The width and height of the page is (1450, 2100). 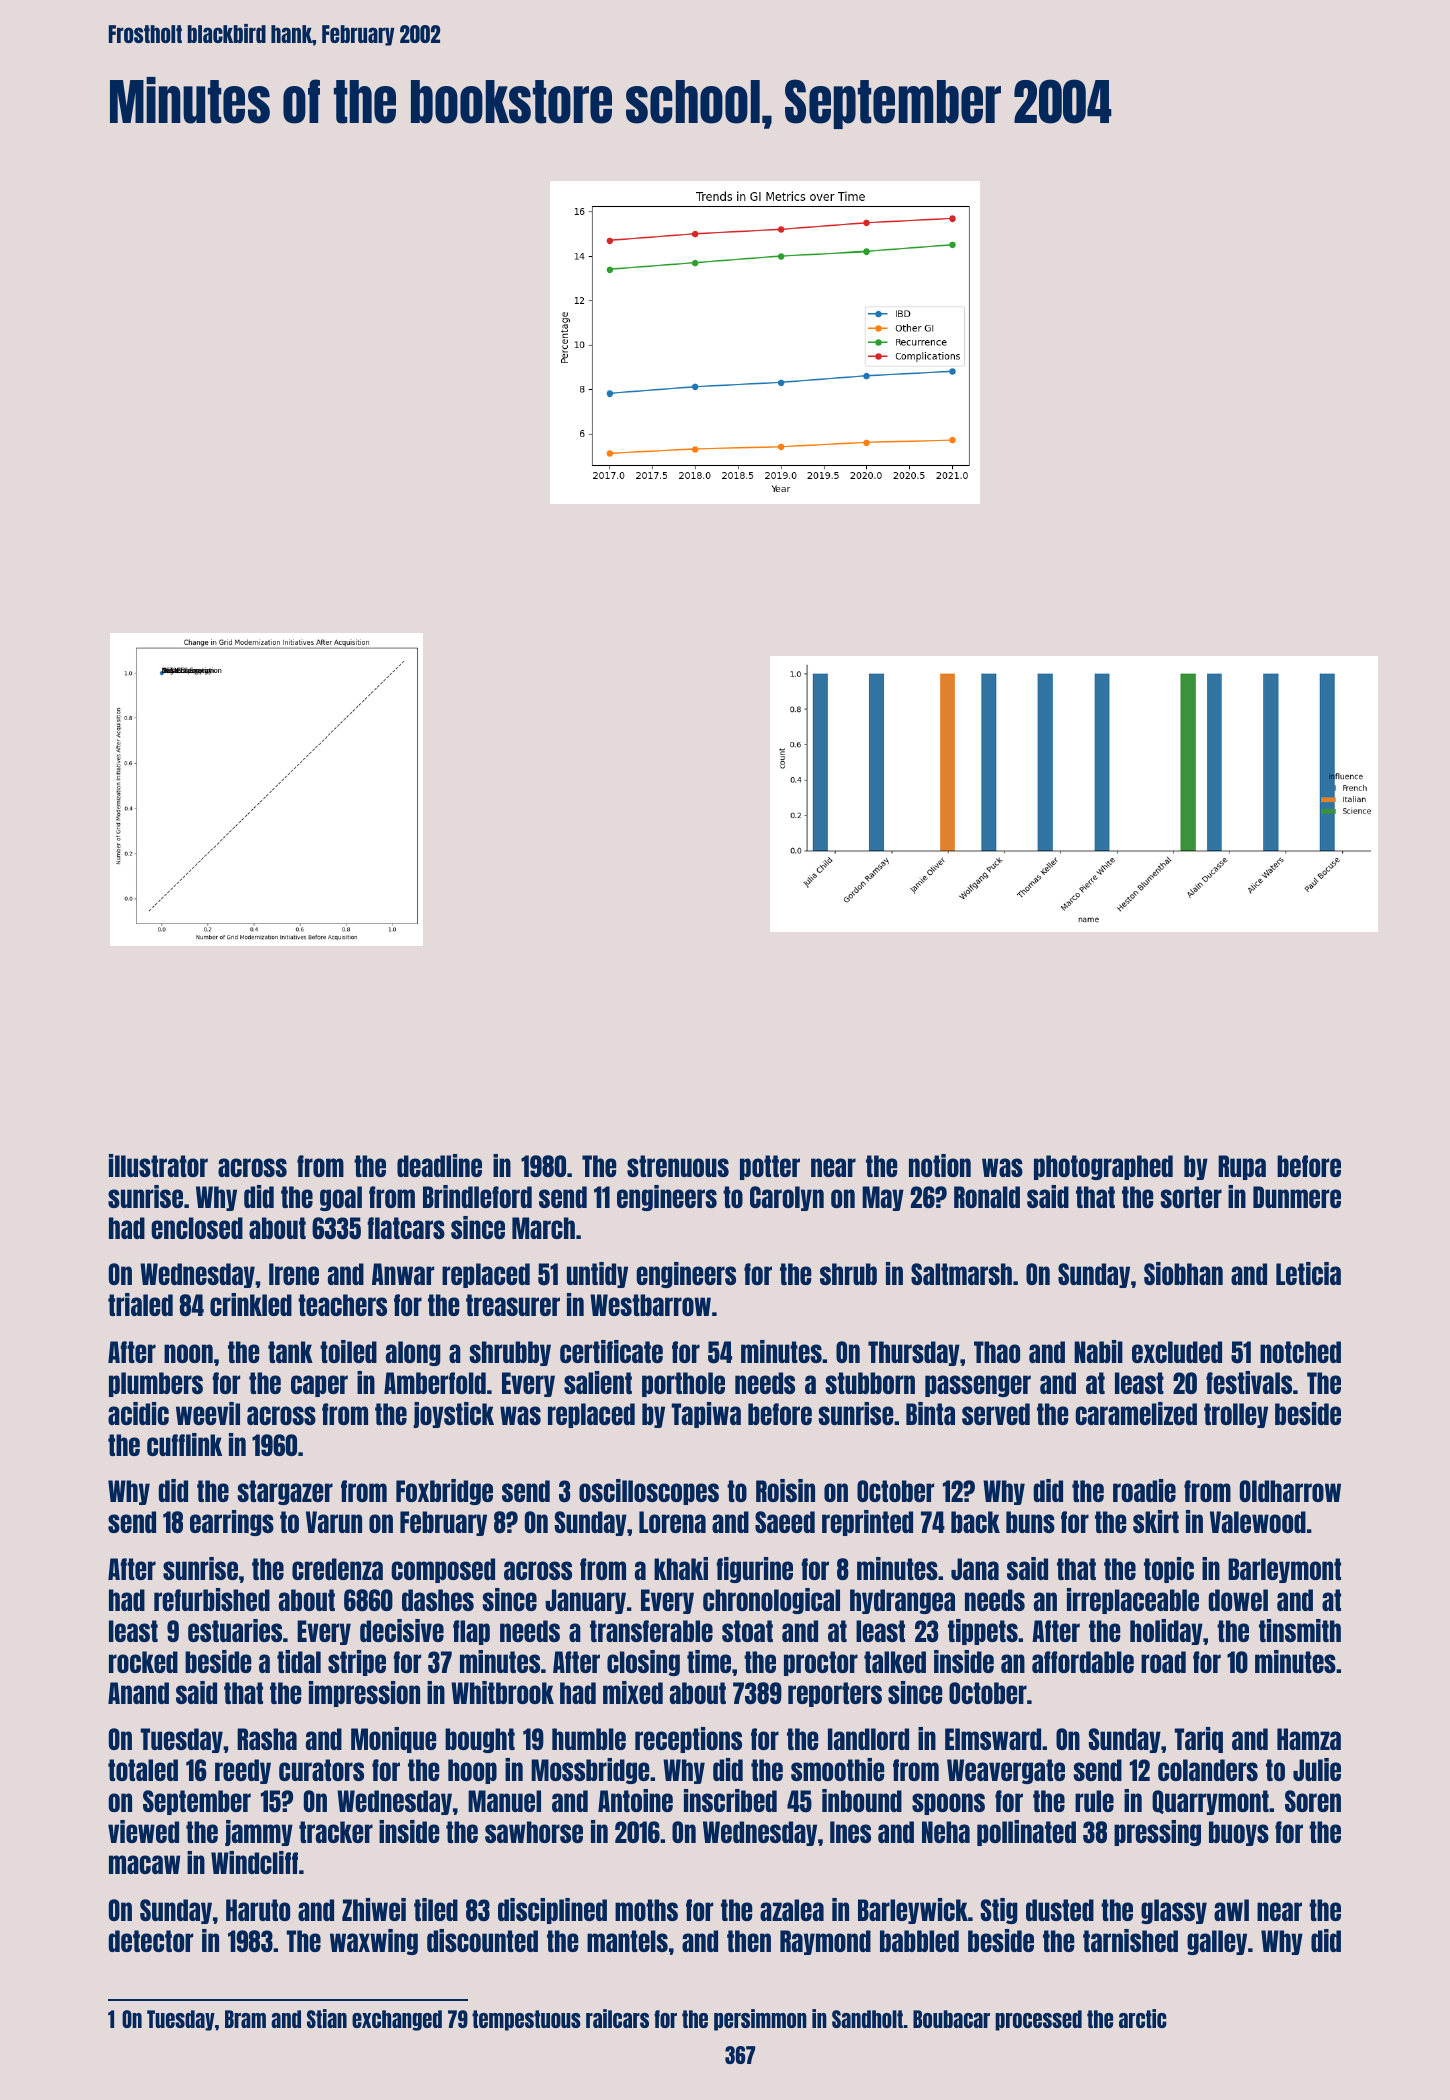 I want to click on noon, so click(x=188, y=1353).
